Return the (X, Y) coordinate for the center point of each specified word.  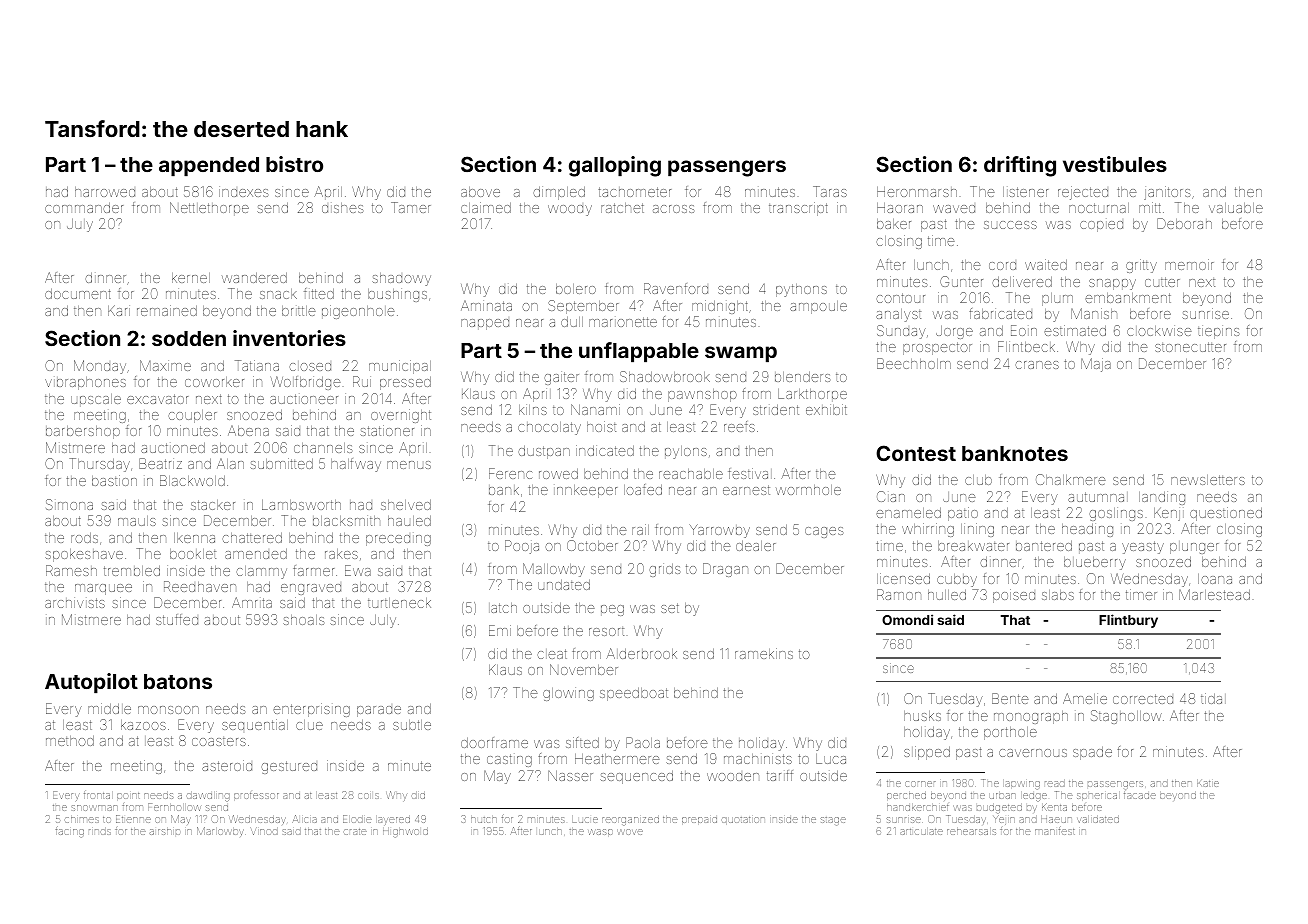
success (1010, 225)
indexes (243, 193)
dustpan (544, 452)
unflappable (639, 352)
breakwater (973, 546)
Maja (1096, 365)
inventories (289, 338)
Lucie (585, 819)
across (673, 209)
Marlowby (220, 831)
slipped (927, 753)
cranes (1037, 365)
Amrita (252, 602)
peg (612, 610)
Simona (69, 504)
